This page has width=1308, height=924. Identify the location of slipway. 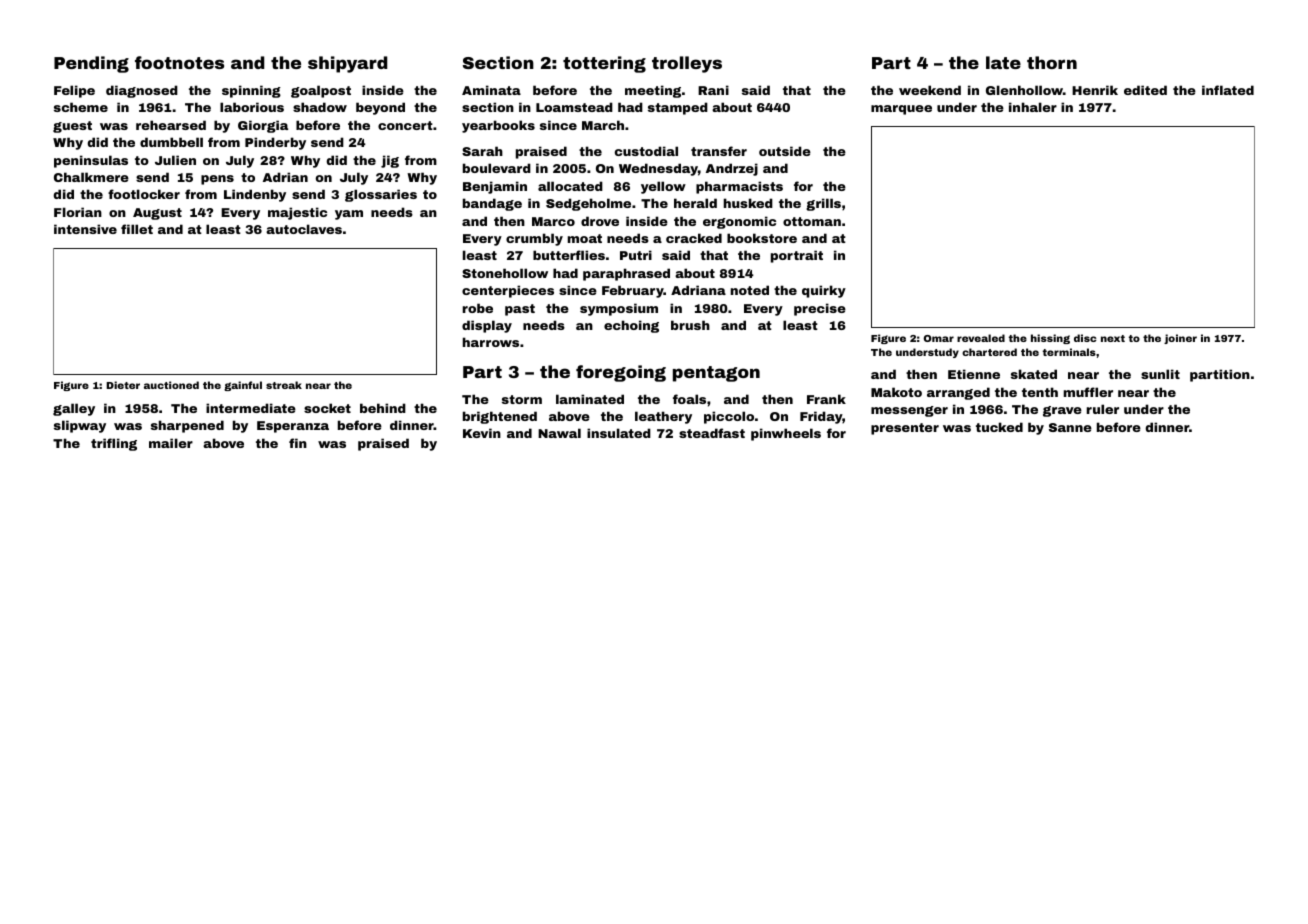
(80, 426).
